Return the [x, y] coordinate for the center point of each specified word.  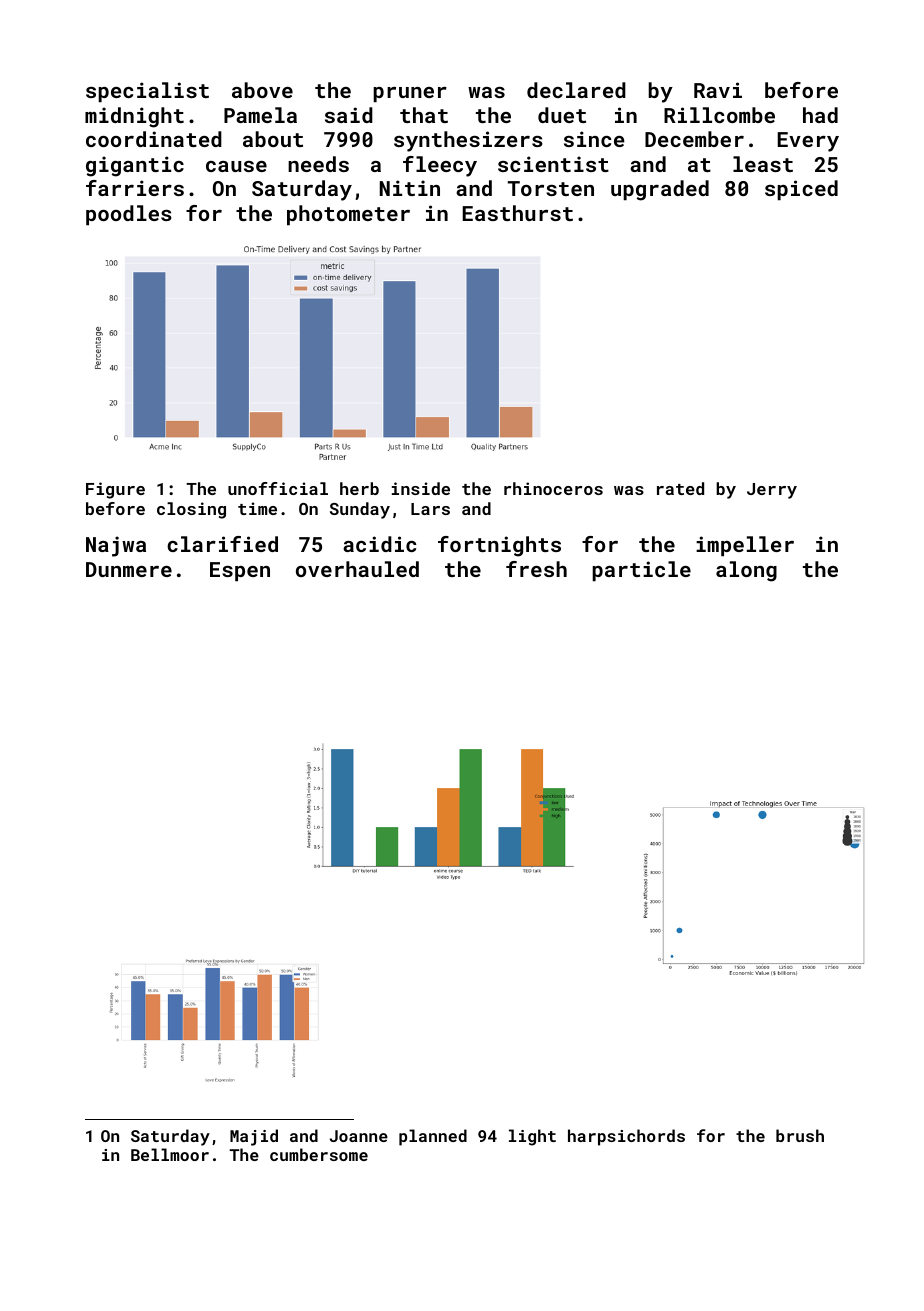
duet [562, 115]
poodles [129, 215]
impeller [745, 546]
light [532, 1137]
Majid [254, 1137]
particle [641, 571]
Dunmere [129, 569]
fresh [536, 569]
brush [800, 1135]
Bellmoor [170, 1154]
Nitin [410, 188]
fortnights [499, 546]
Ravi [718, 90]
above [262, 90]
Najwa [116, 546]
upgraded [660, 190]
